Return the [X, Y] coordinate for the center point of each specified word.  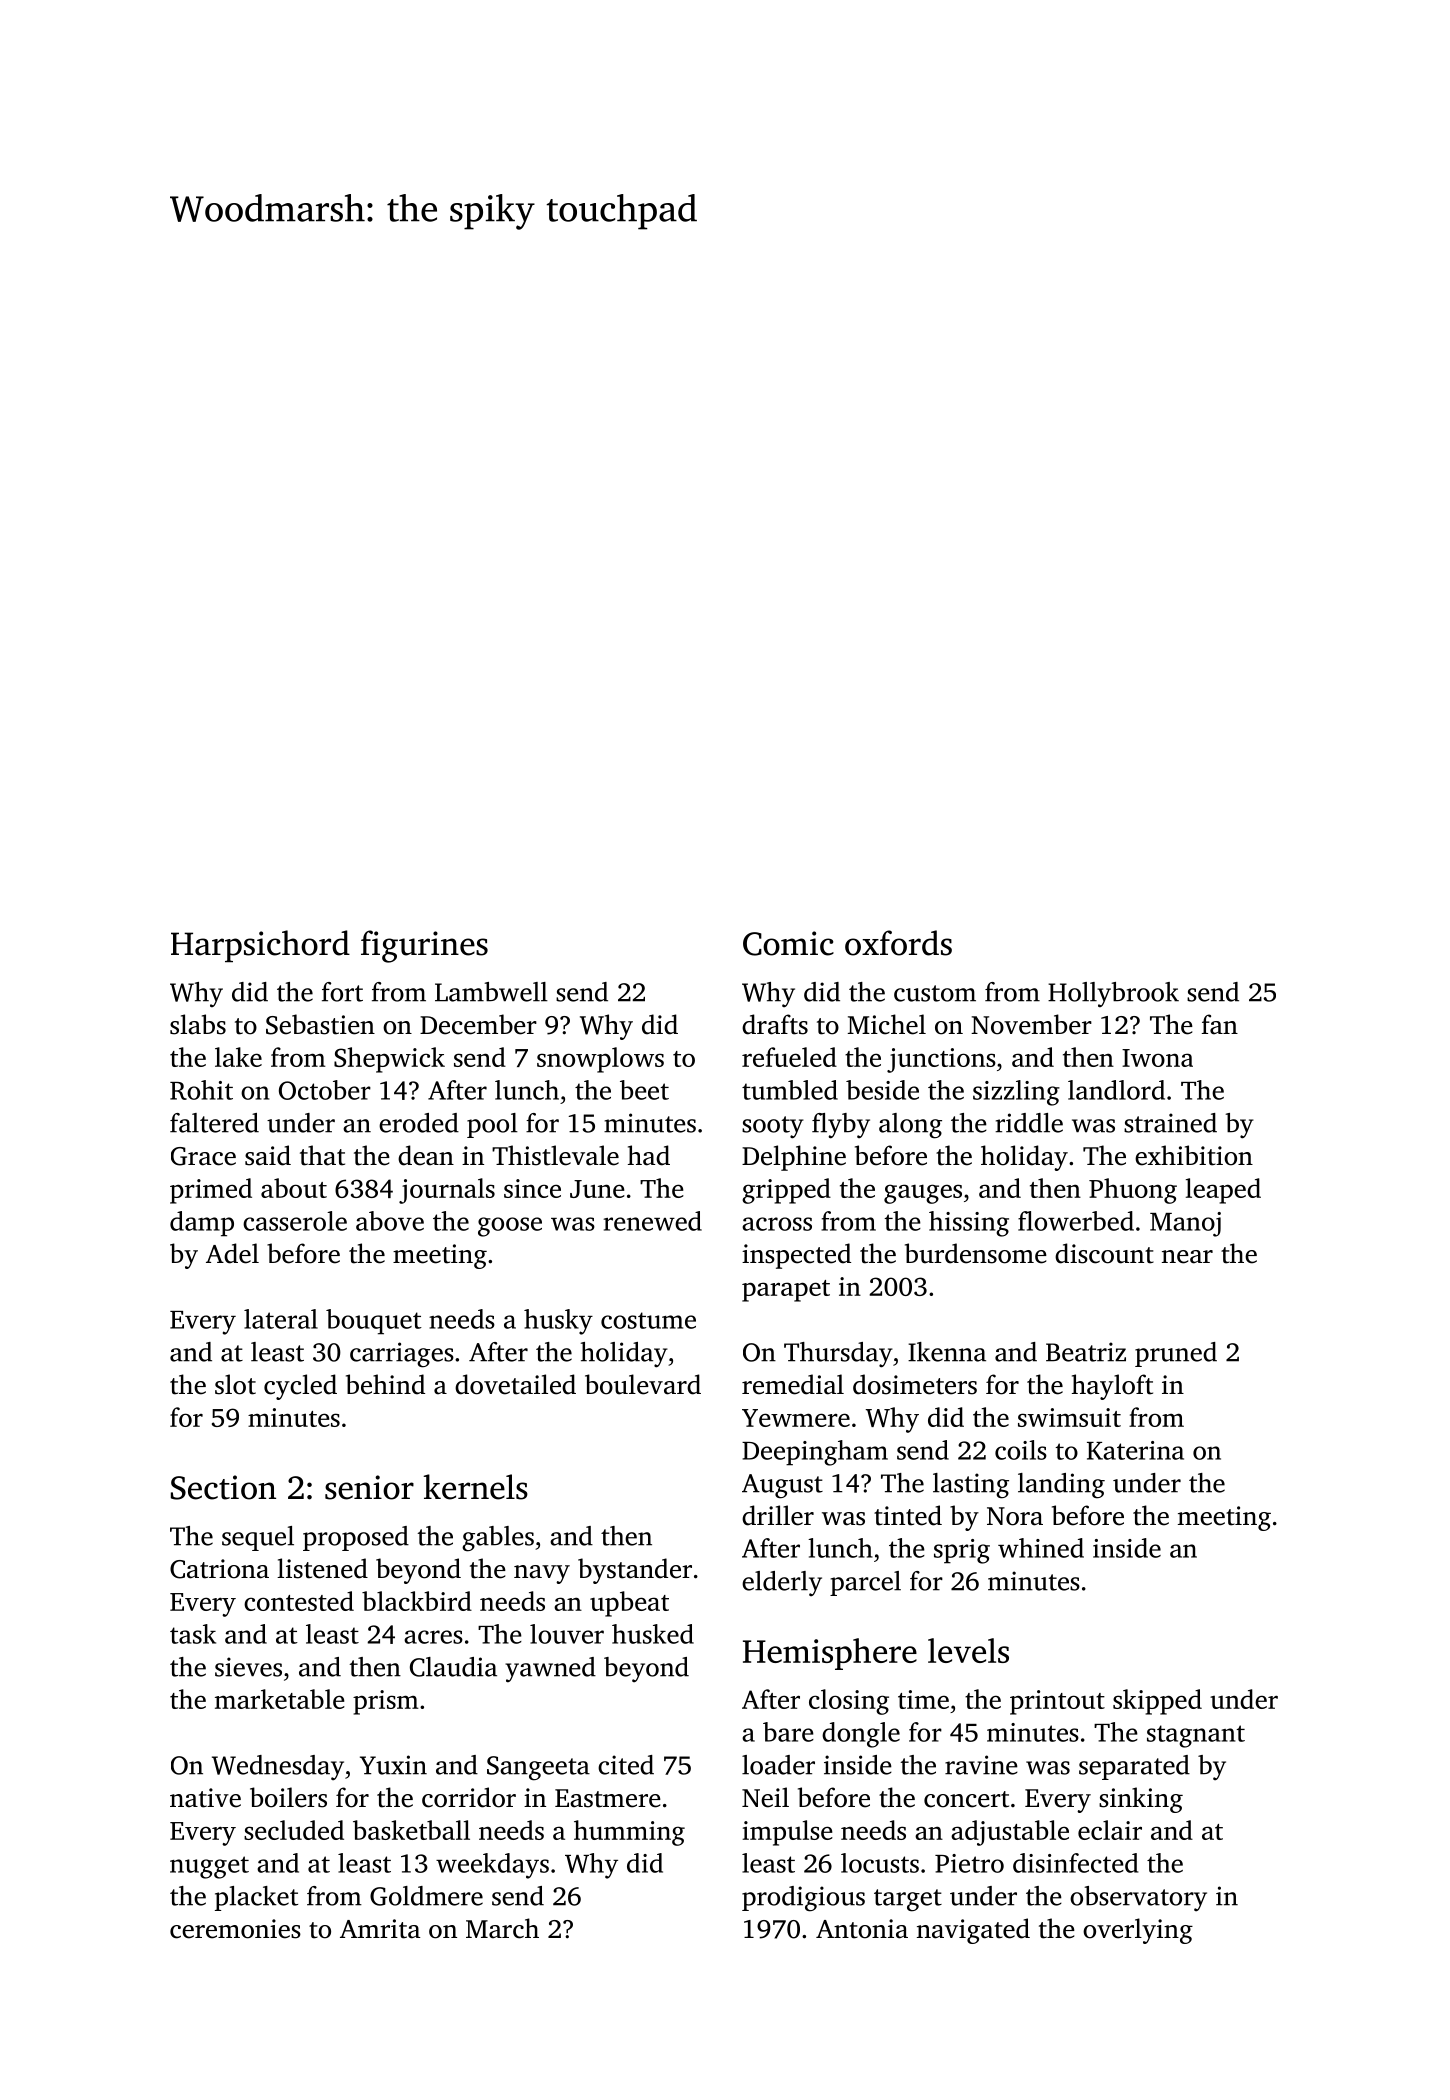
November [1031, 1024]
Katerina [1135, 1450]
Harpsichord [260, 946]
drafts [775, 1024]
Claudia [453, 1667]
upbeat [629, 1604]
